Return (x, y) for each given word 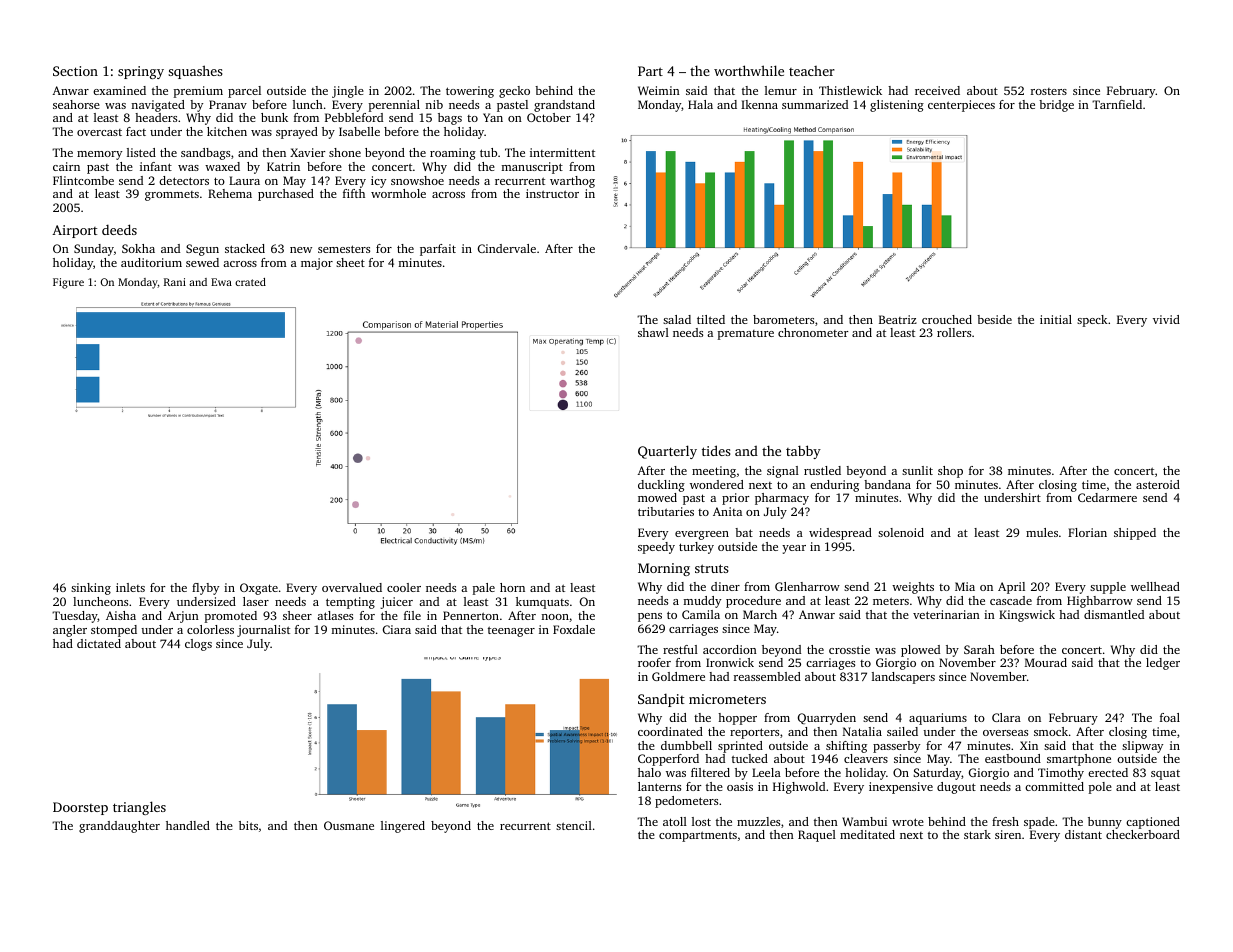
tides (716, 450)
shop (950, 472)
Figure (68, 283)
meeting (714, 472)
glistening (897, 106)
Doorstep (80, 808)
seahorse (76, 104)
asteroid (1158, 484)
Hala (700, 104)
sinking (91, 589)
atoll (675, 821)
